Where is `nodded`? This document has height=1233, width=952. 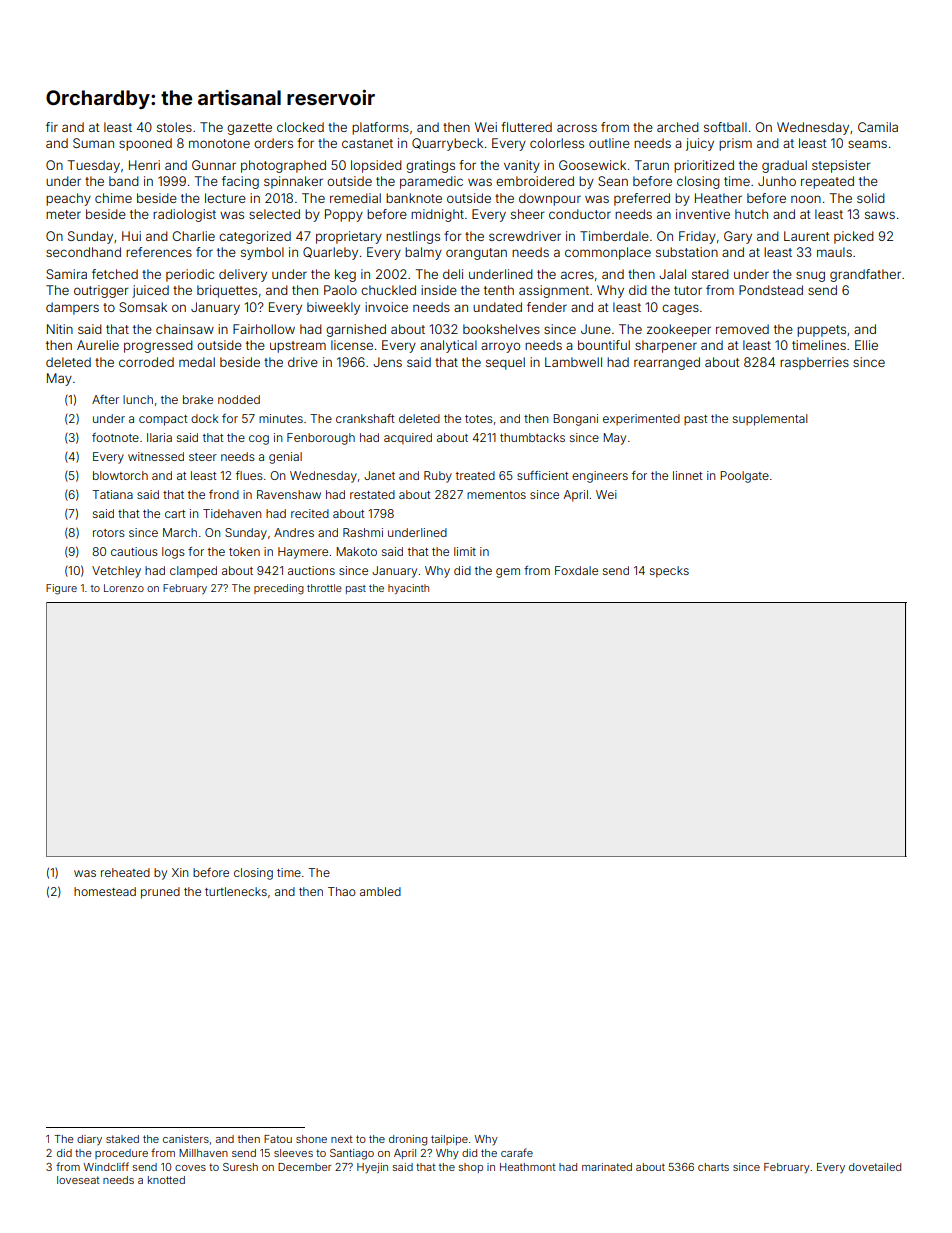
nodded is located at coordinates (239, 399).
